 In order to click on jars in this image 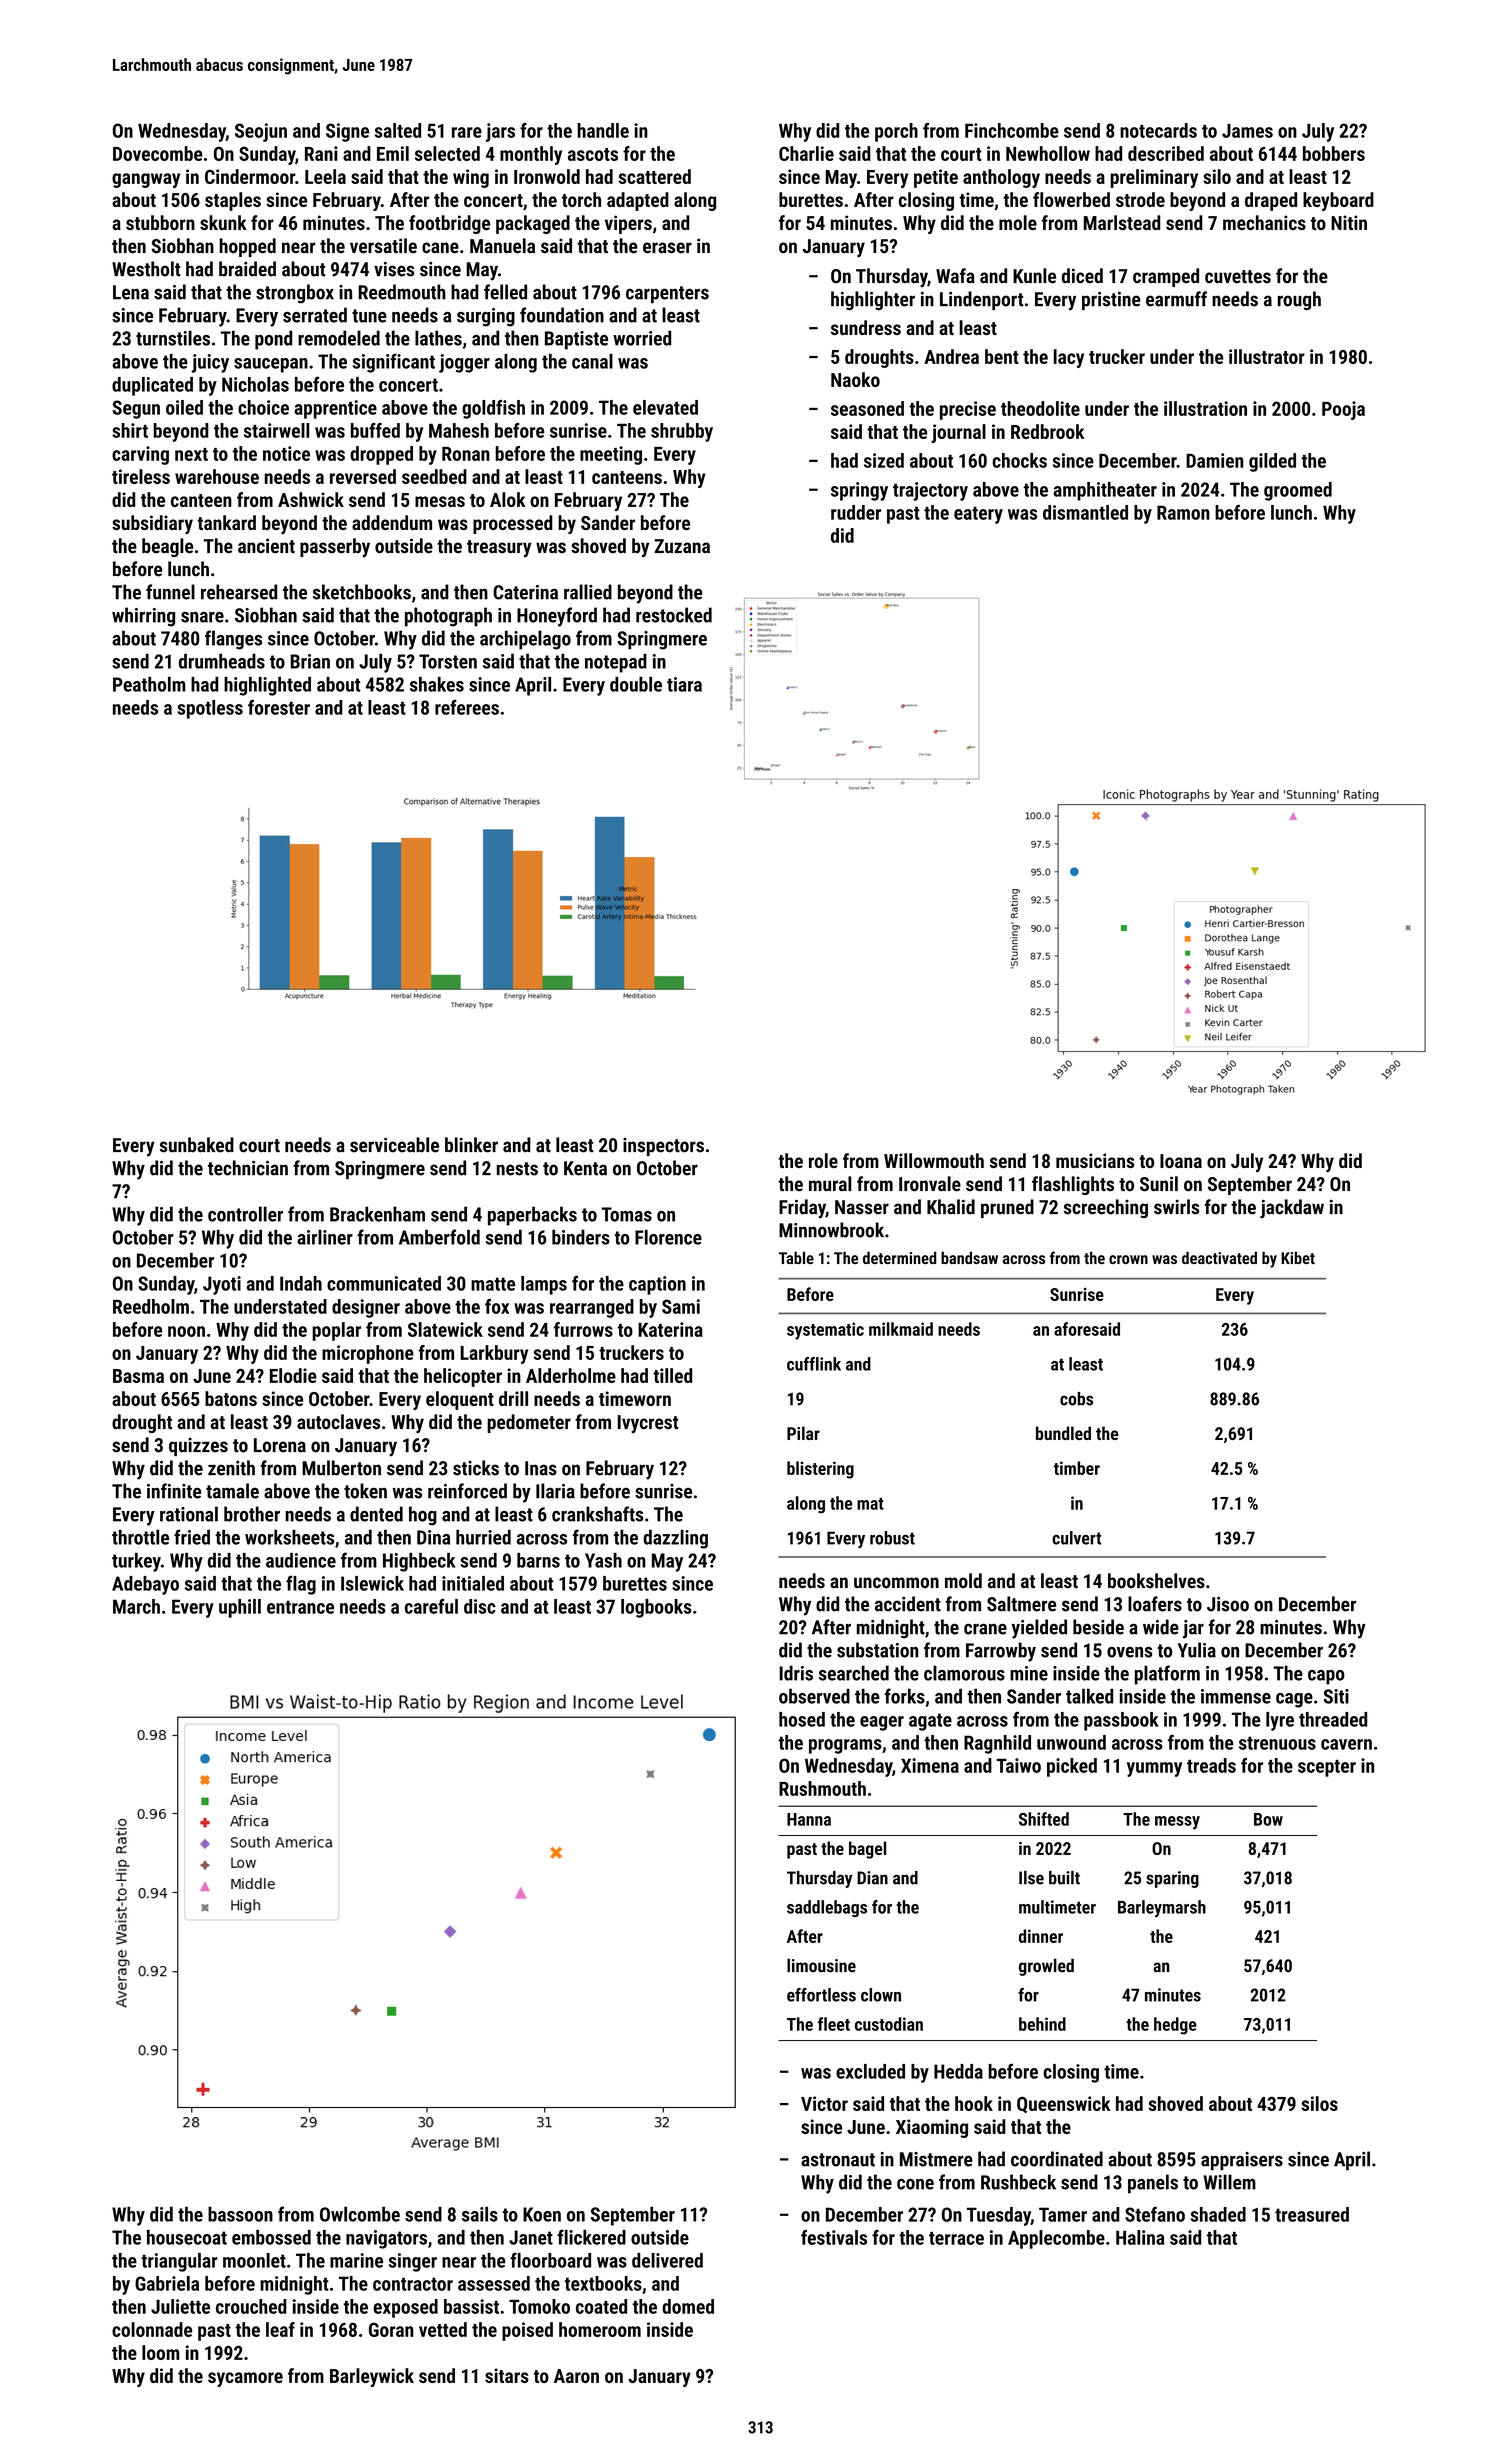, I will do `click(500, 132)`.
